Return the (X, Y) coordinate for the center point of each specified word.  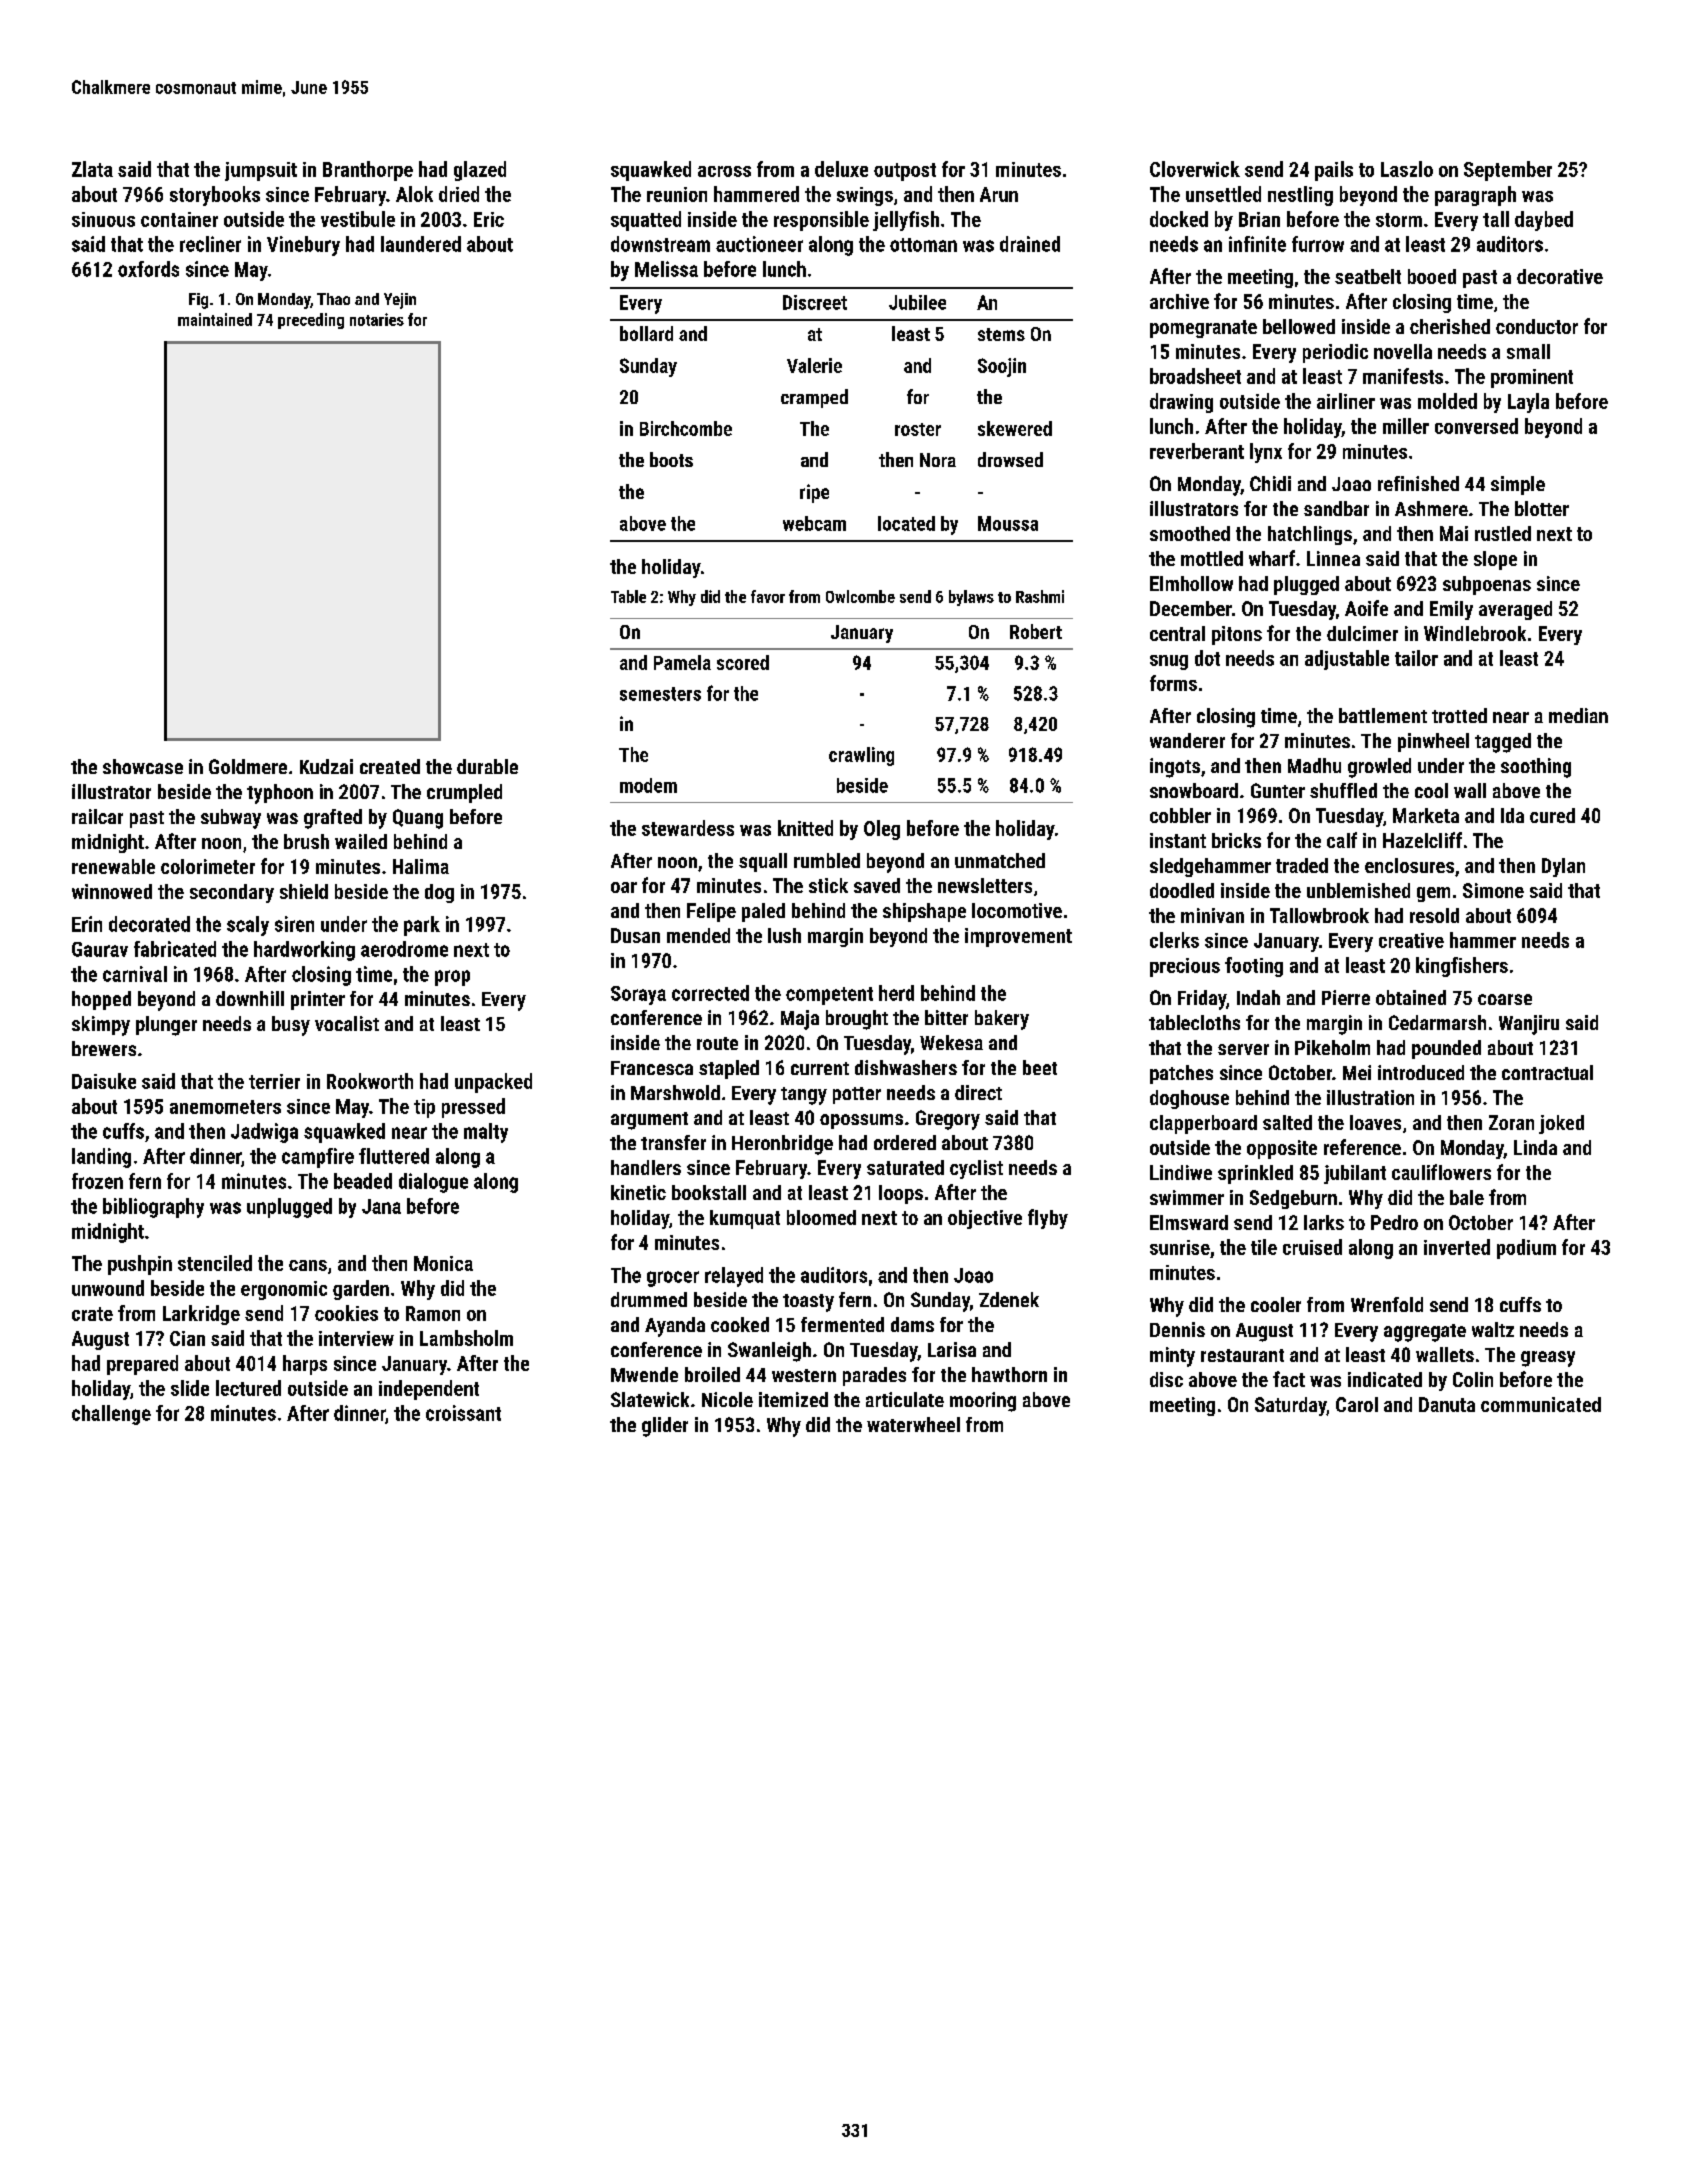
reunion (677, 194)
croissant (463, 1413)
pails (1334, 171)
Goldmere (248, 766)
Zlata (92, 169)
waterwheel (913, 1424)
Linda (1535, 1147)
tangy (804, 1096)
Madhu (1314, 765)
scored (743, 662)
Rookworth (370, 1081)
